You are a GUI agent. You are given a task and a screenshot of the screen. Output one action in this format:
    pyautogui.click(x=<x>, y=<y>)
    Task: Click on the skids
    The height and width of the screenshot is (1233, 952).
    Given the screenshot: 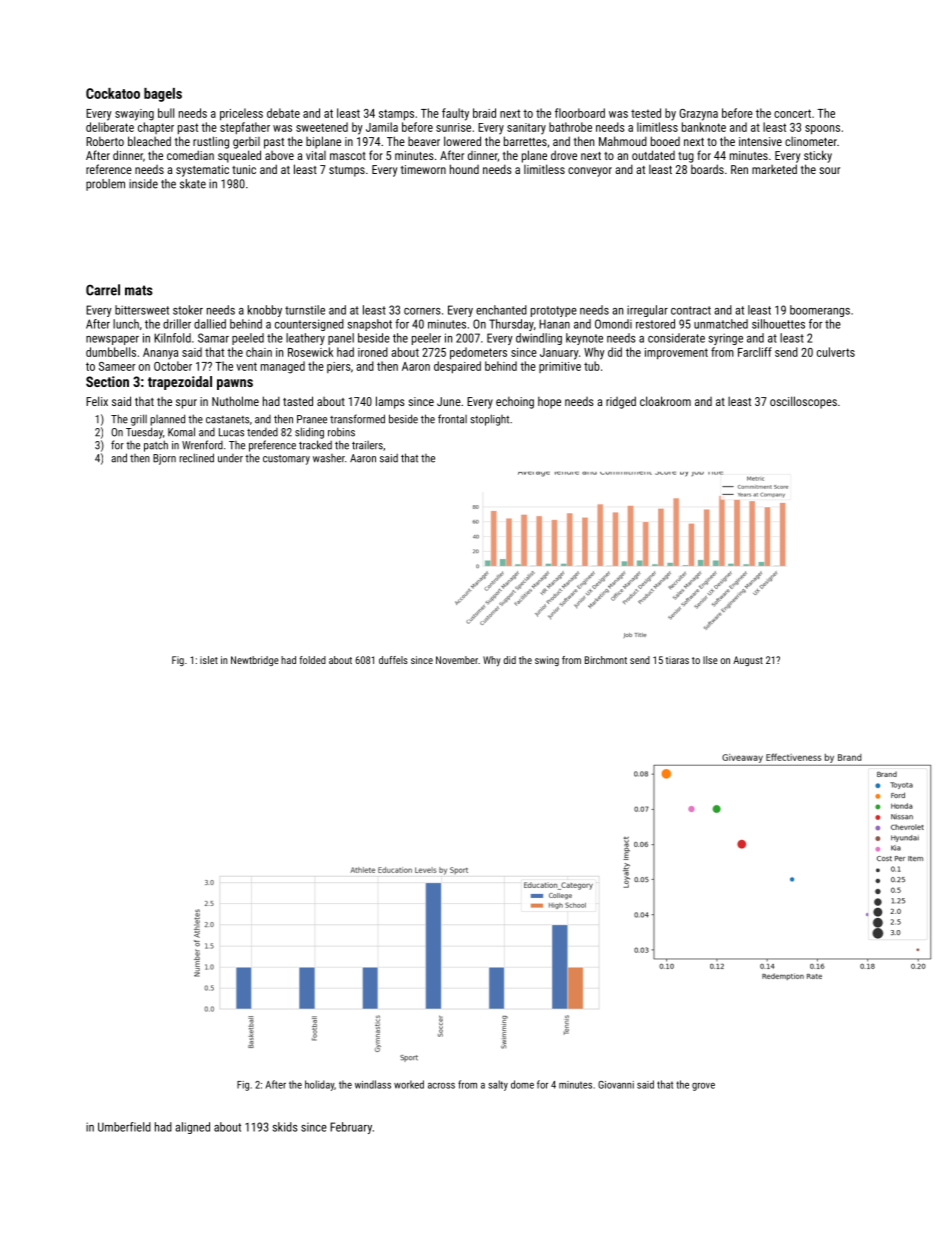 What is the action you would take?
    pyautogui.click(x=285, y=1127)
